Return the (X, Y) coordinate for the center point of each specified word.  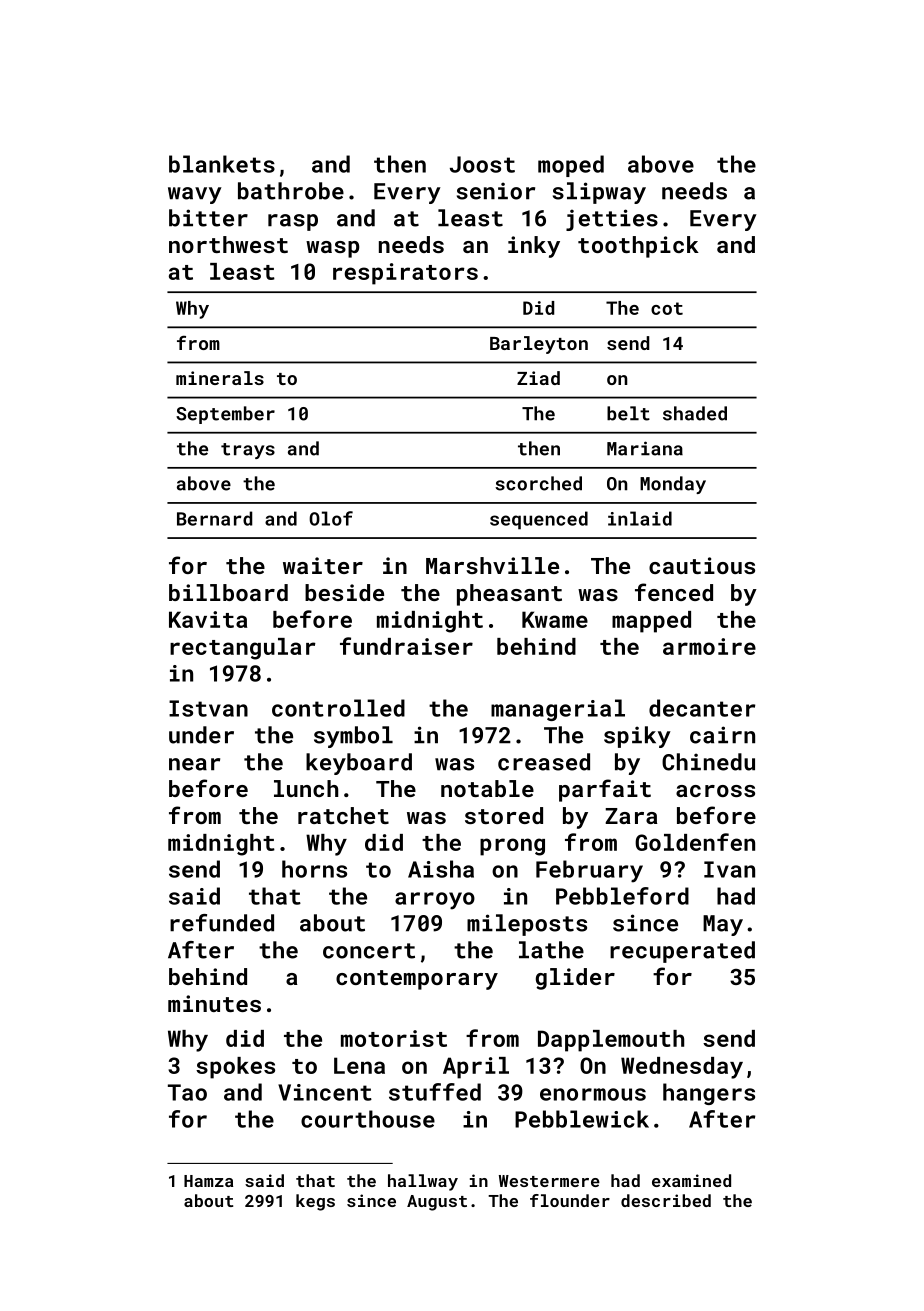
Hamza (208, 1181)
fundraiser (406, 646)
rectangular (243, 649)
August (437, 1203)
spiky (637, 737)
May (723, 925)
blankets (222, 164)
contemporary (417, 980)
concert (369, 951)
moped (571, 166)
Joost (482, 164)
